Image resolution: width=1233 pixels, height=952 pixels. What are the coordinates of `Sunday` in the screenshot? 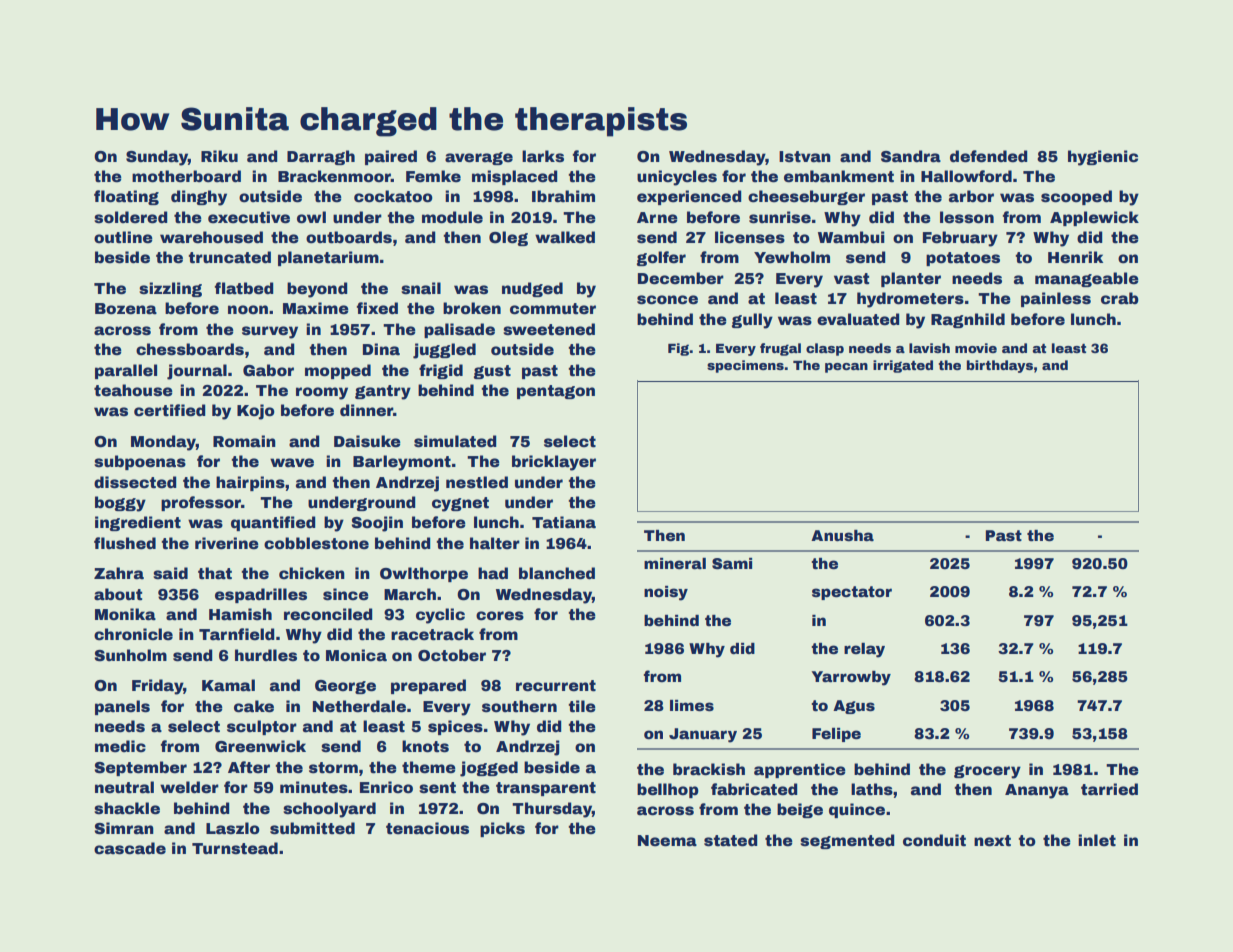 It's located at (157, 158).
